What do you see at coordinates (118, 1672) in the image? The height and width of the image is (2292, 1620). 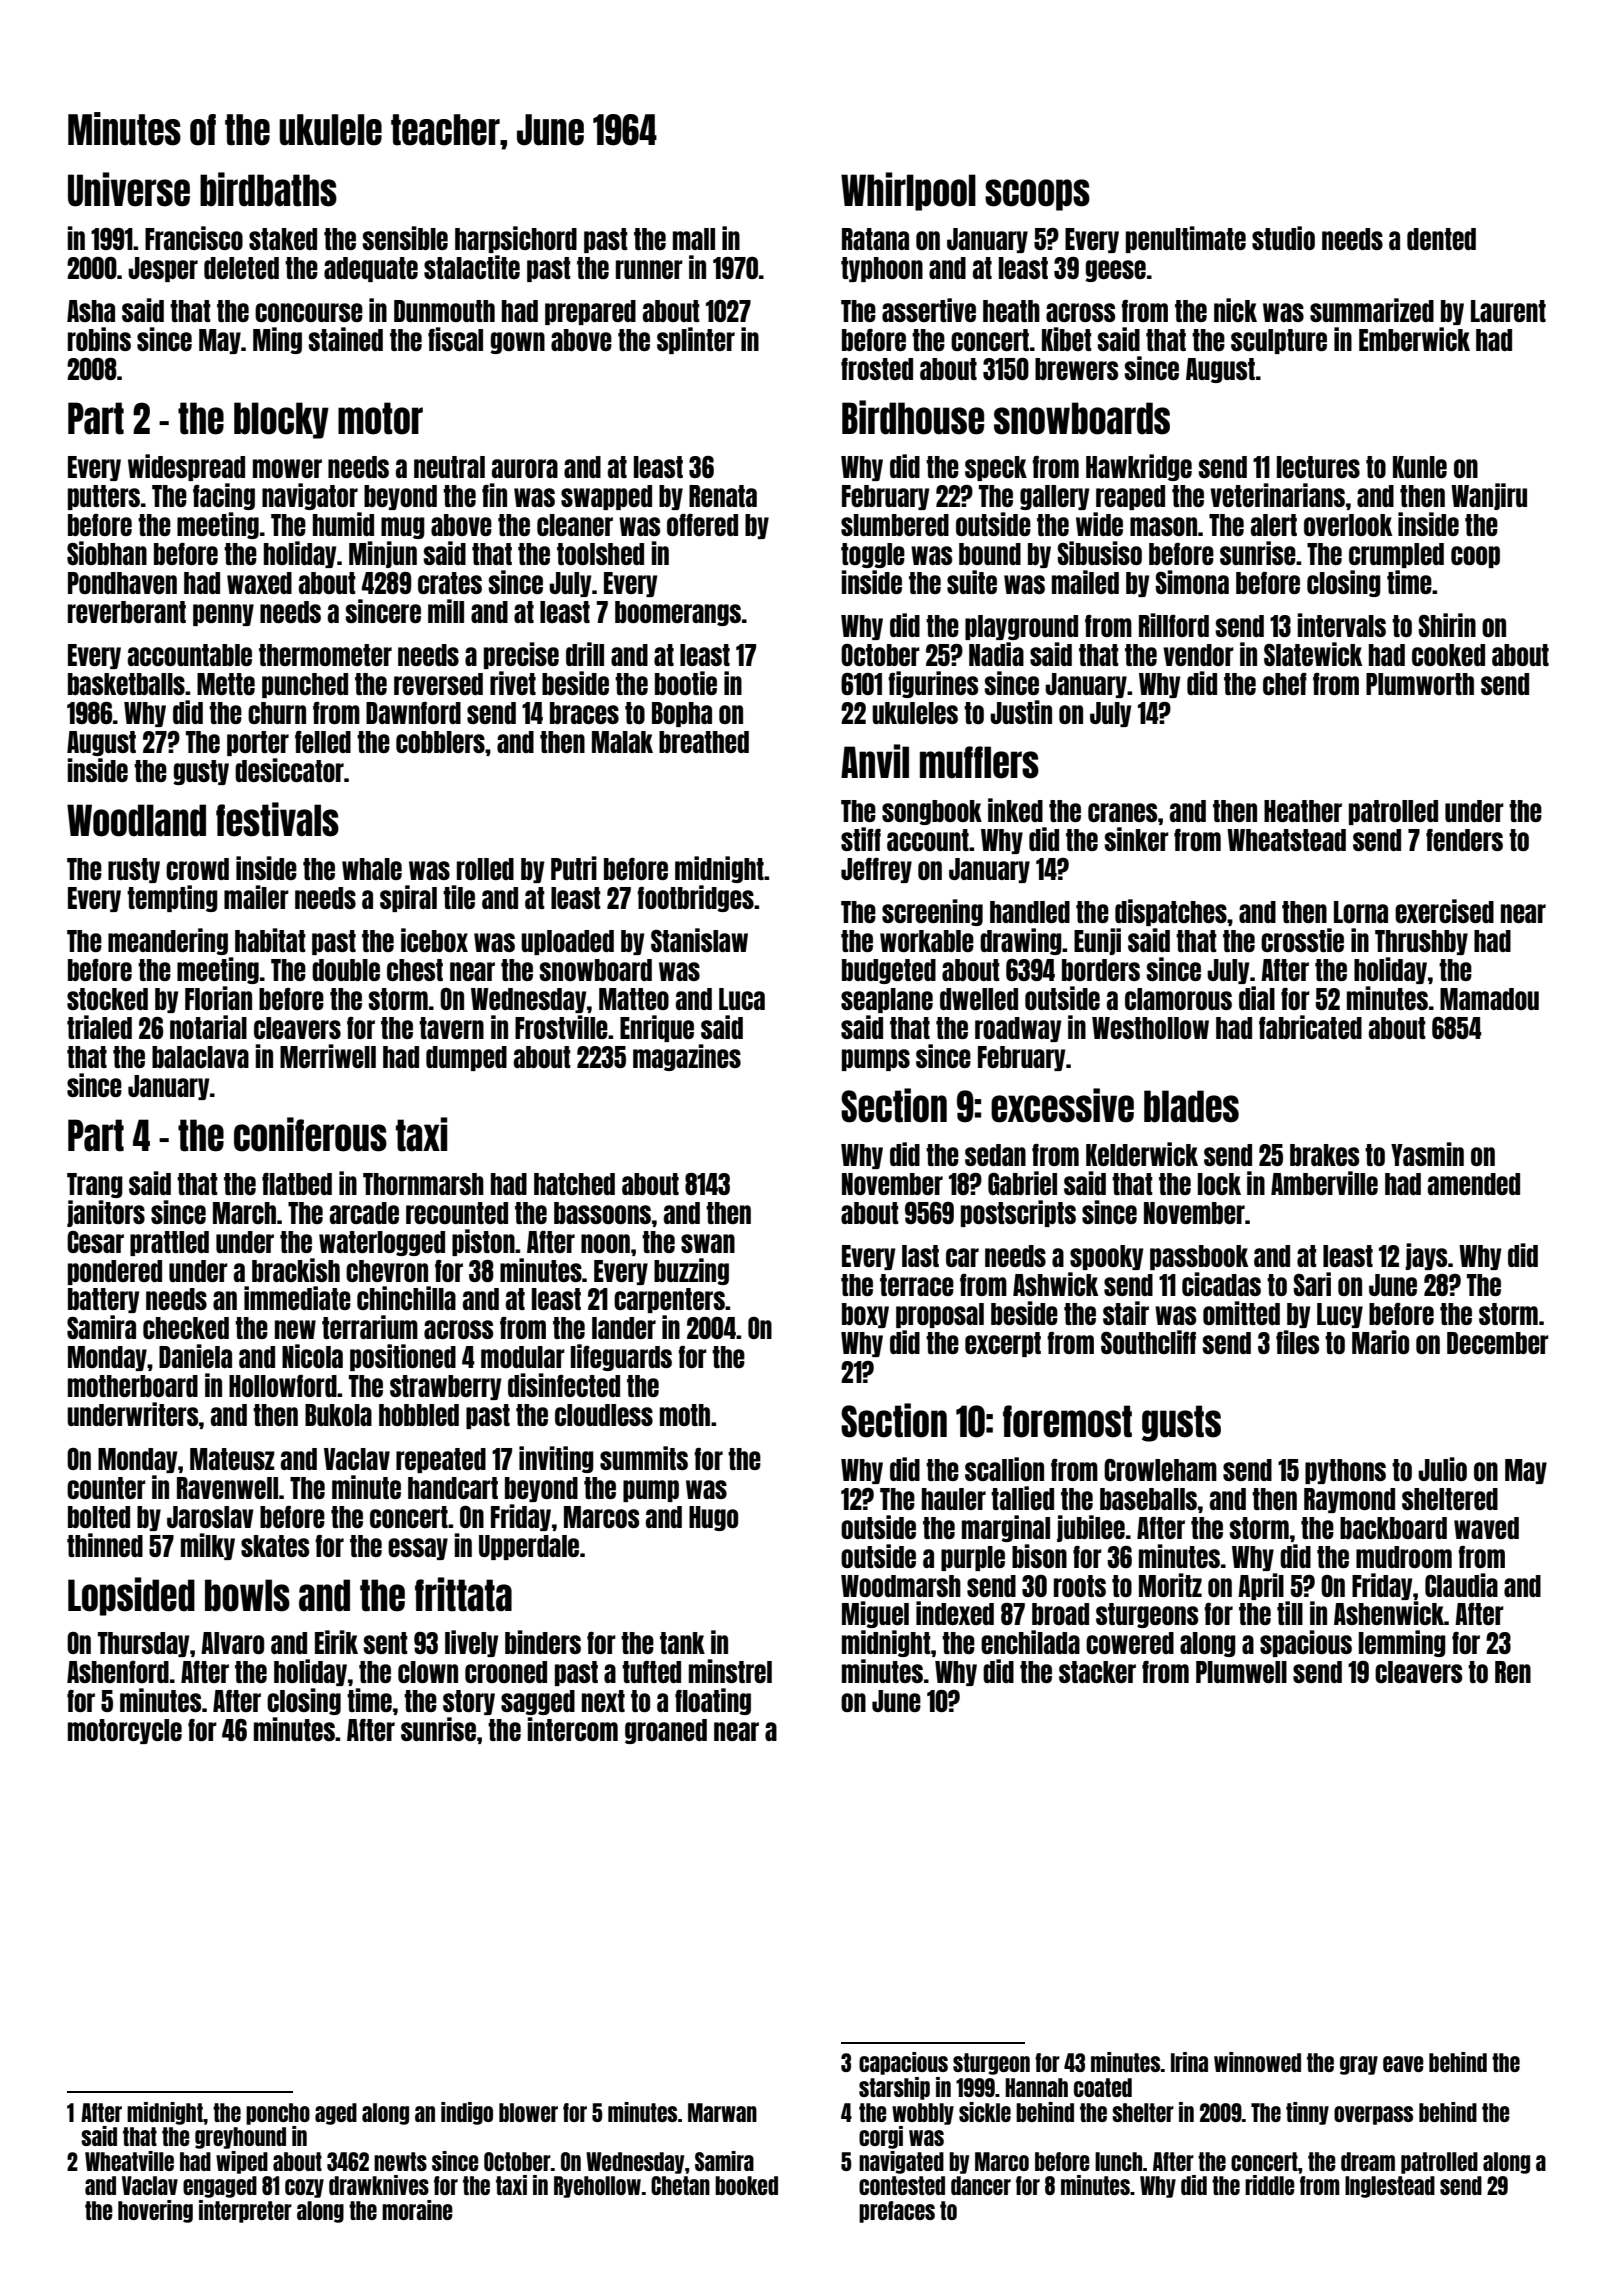 I see `Ashenford` at bounding box center [118, 1672].
